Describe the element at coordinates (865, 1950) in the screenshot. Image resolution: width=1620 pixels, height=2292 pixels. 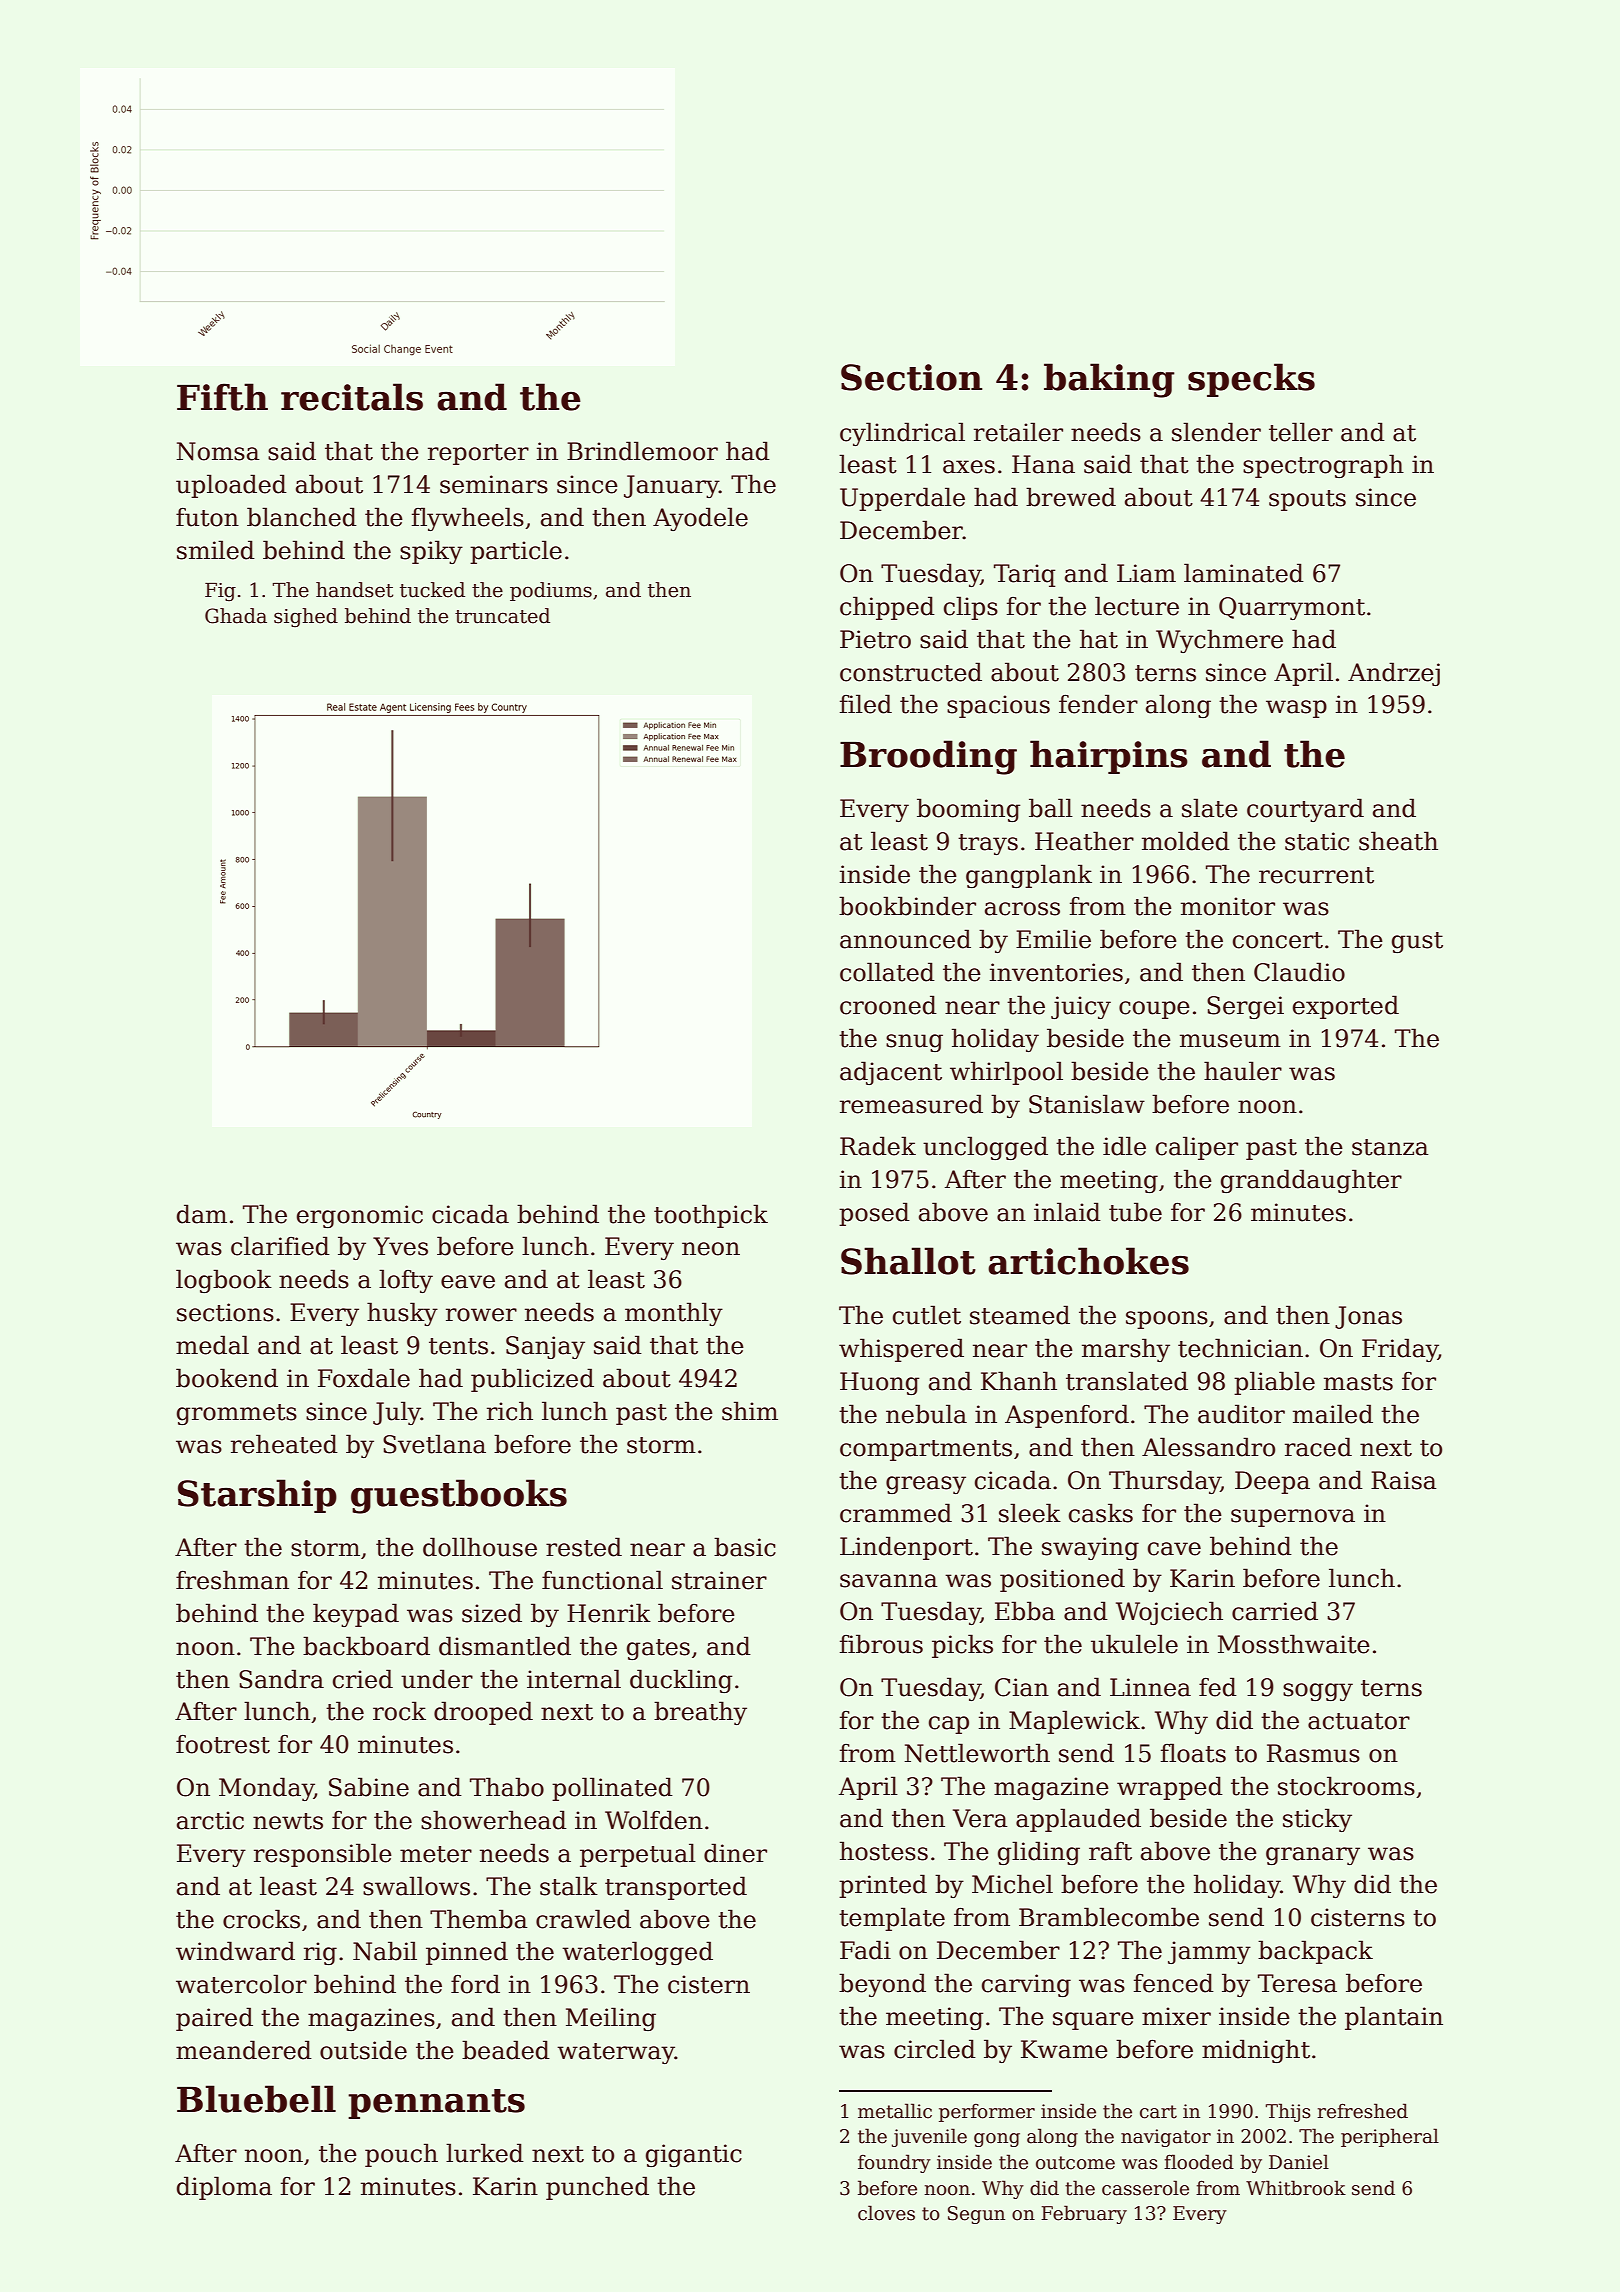
I see `Fadi` at that location.
